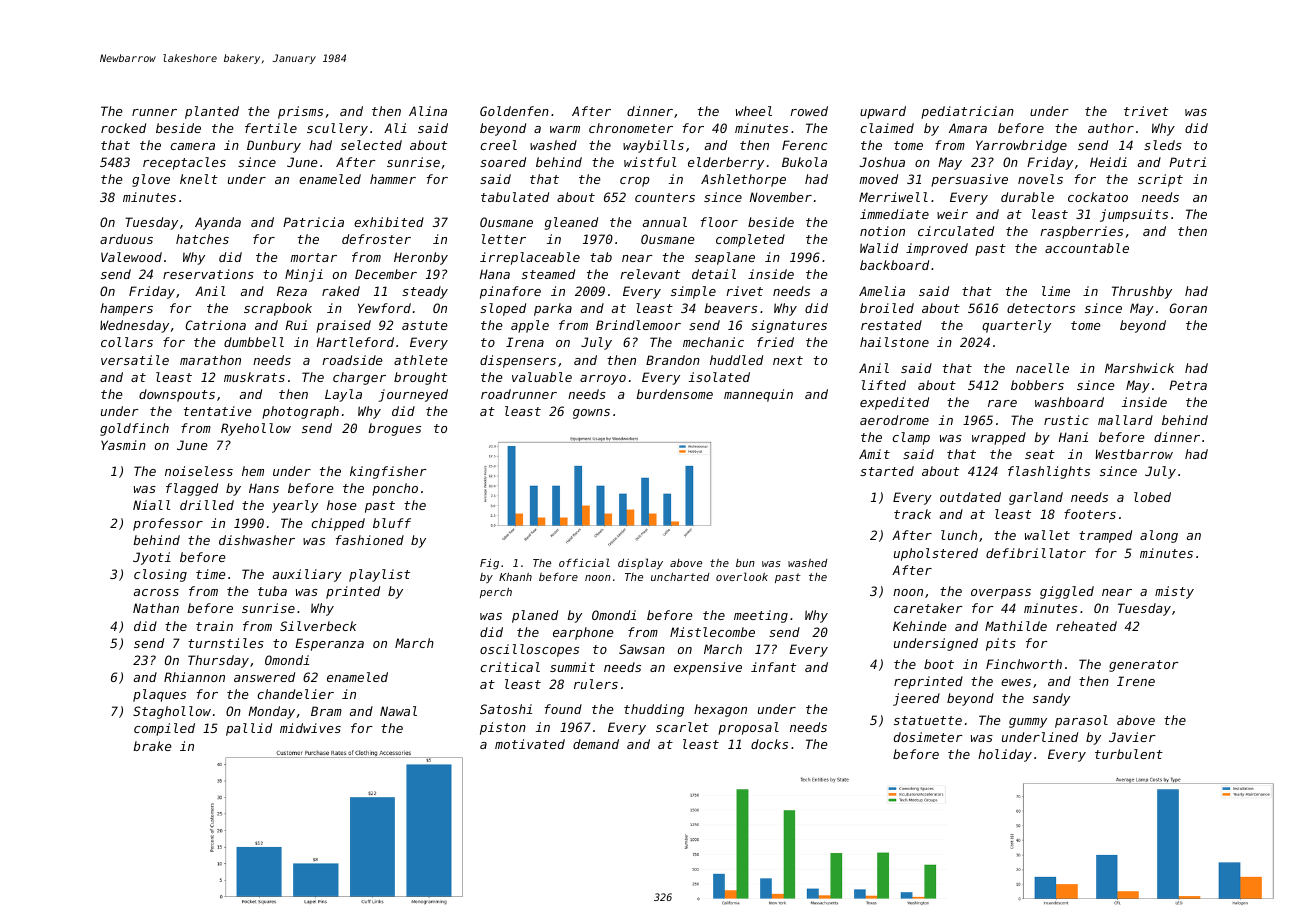  Describe the element at coordinates (1187, 162) in the screenshot. I see `Putri` at that location.
